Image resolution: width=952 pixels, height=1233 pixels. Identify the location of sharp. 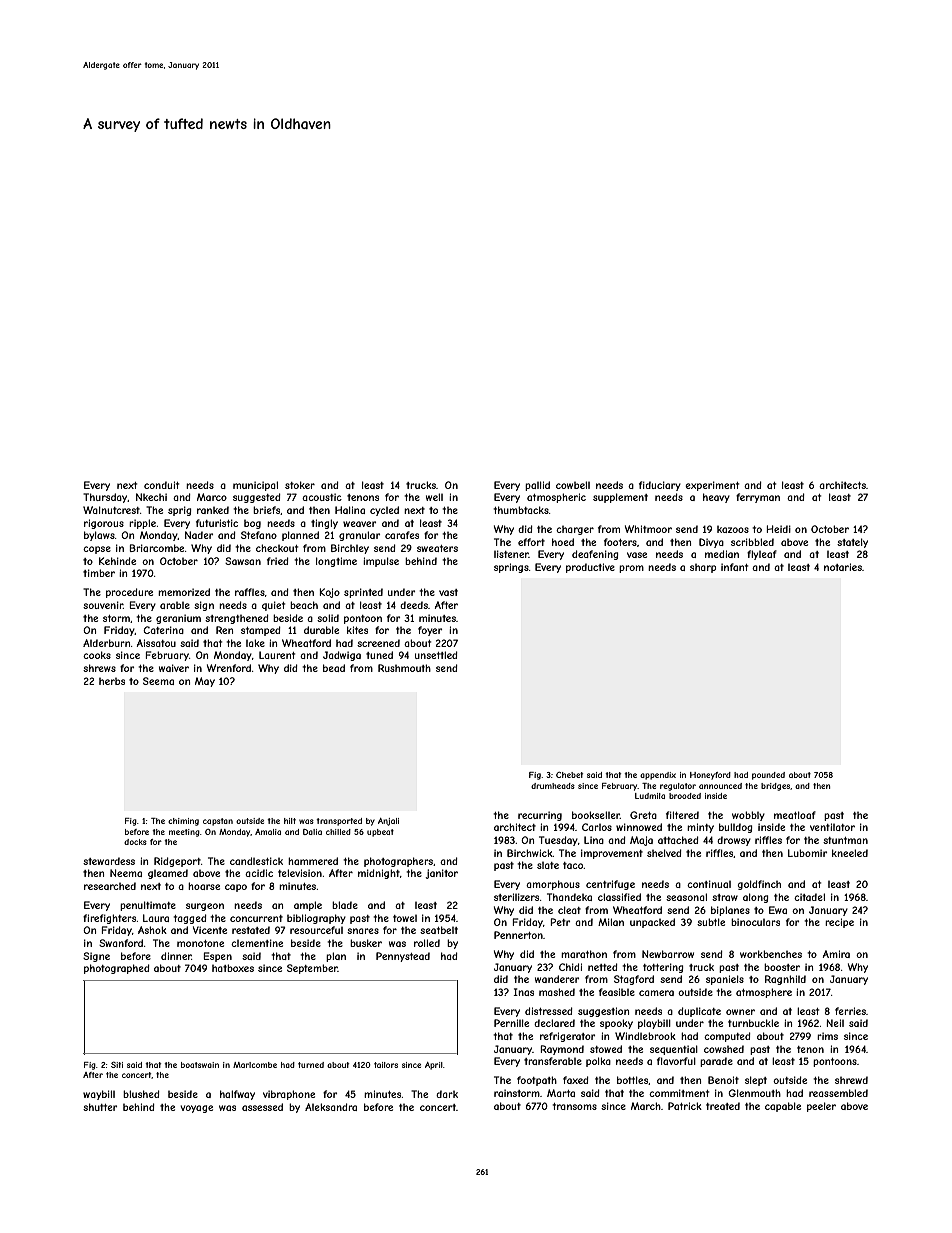
(703, 568).
